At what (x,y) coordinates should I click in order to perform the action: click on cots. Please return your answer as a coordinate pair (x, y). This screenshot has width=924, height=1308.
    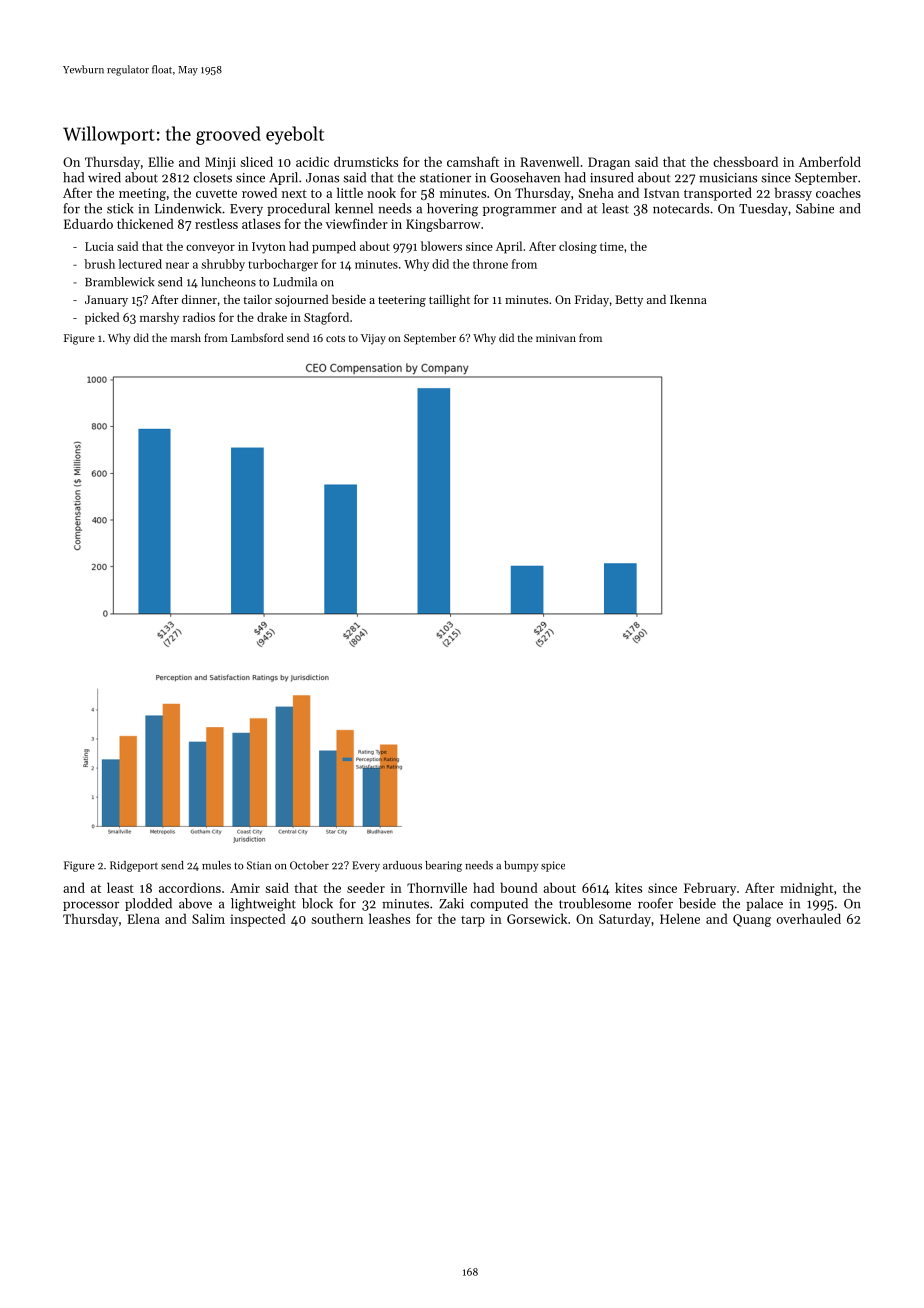
    Looking at the image, I should click on (335, 338).
